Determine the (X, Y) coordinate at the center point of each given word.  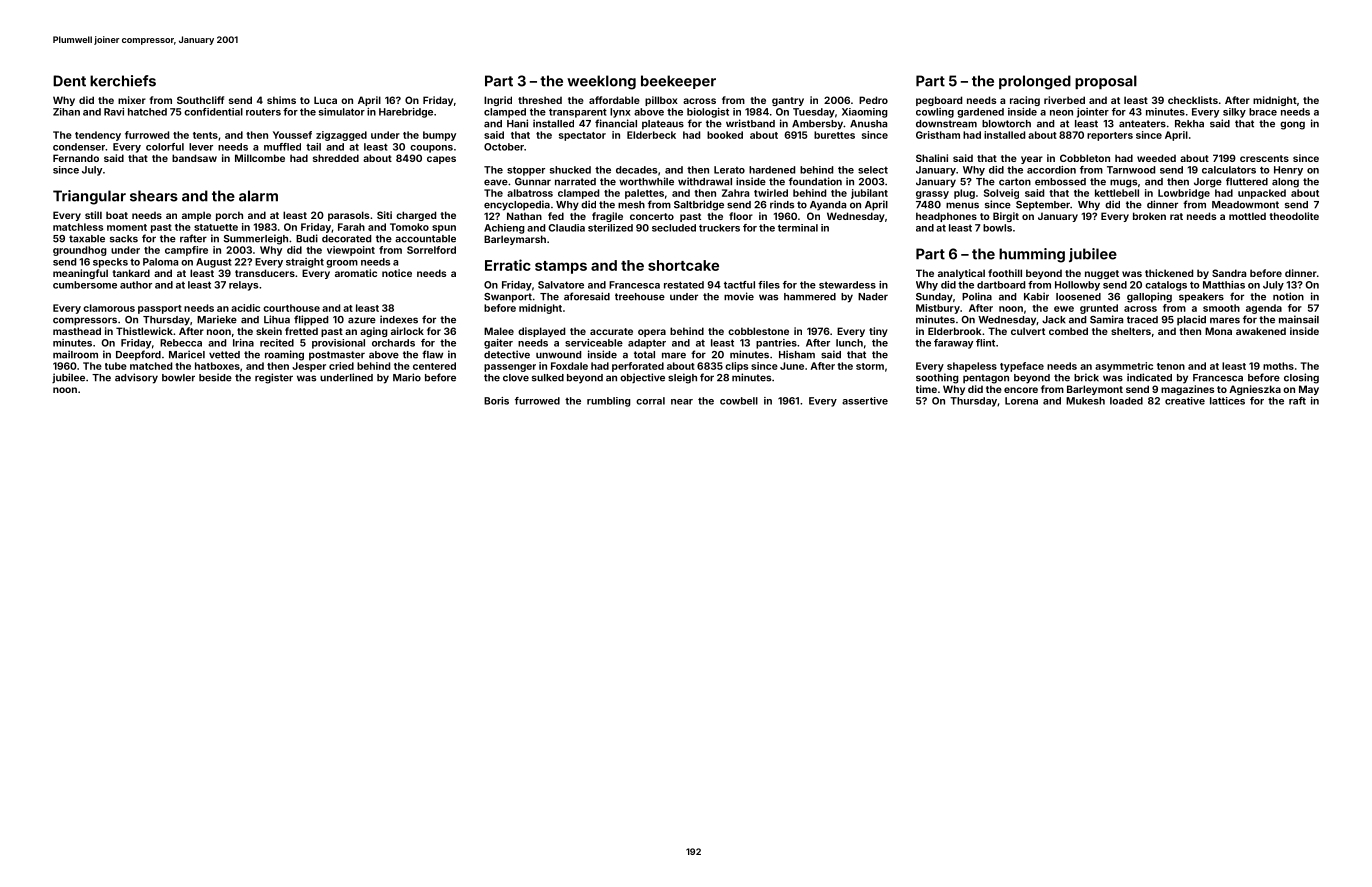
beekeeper (678, 82)
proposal (1106, 82)
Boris (496, 401)
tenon (1171, 366)
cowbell (739, 401)
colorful (165, 147)
